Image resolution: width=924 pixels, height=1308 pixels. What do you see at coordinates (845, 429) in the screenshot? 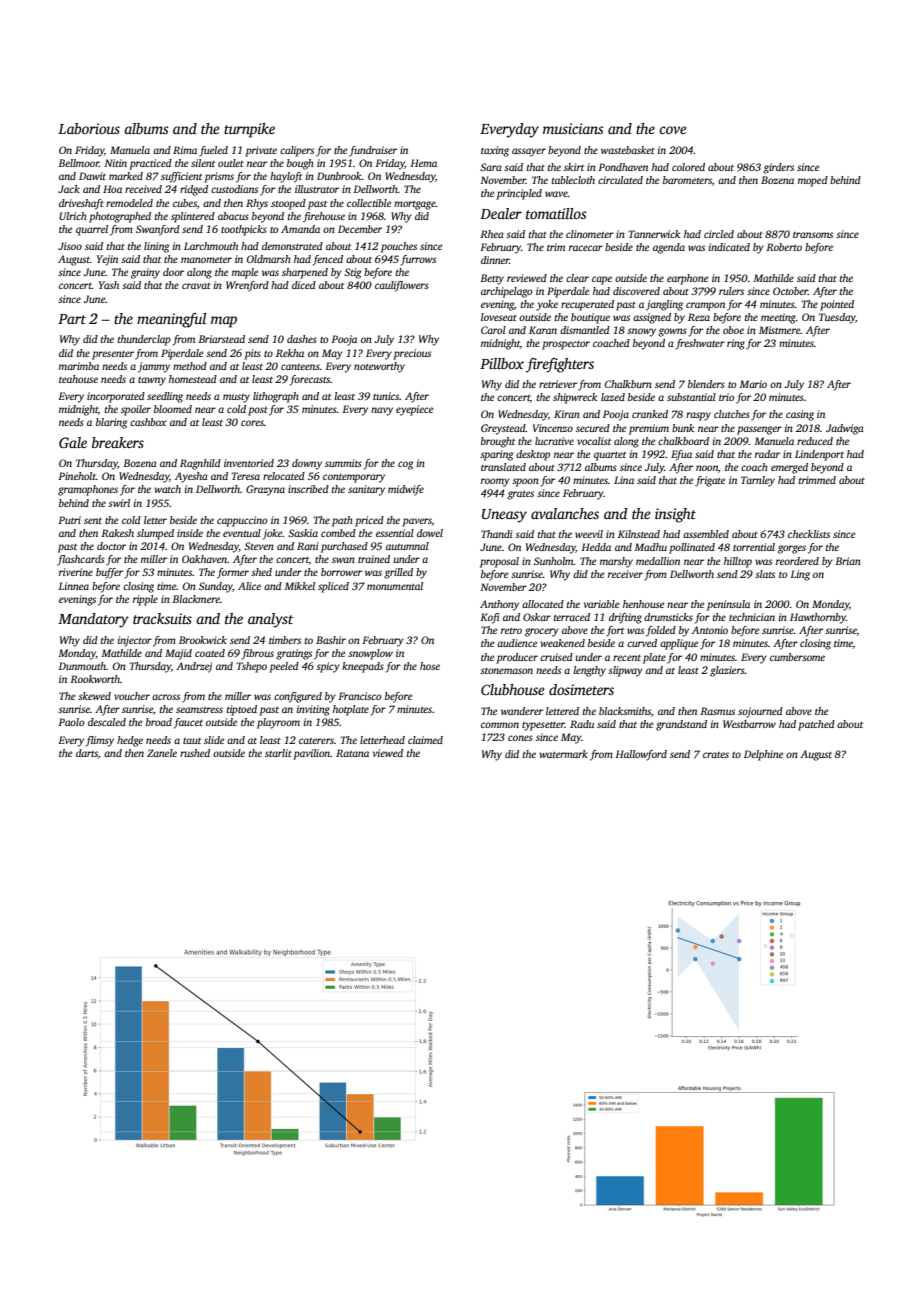
I see `Jadwiga` at bounding box center [845, 429].
